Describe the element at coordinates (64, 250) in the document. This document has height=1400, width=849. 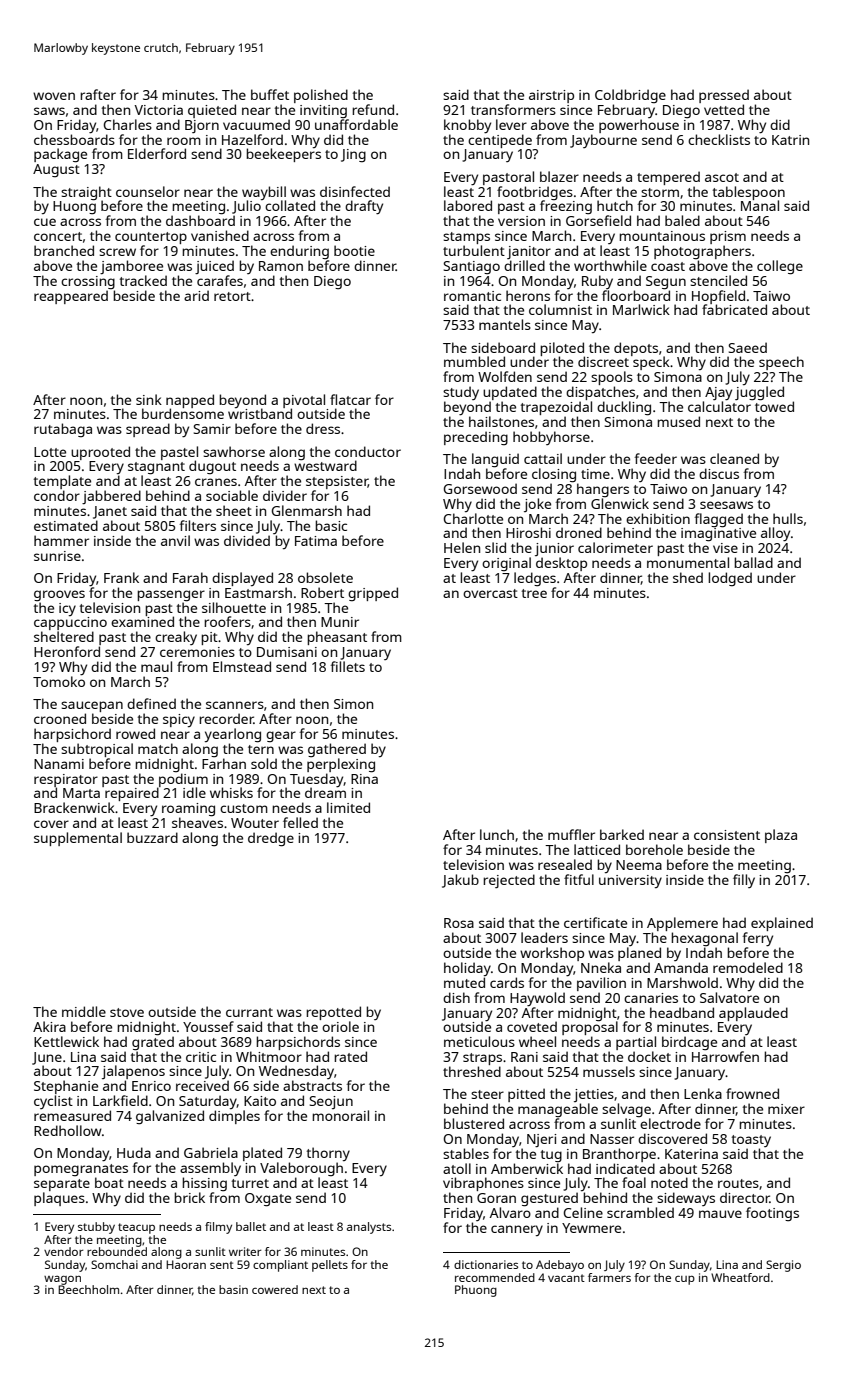
I see `branched` at that location.
